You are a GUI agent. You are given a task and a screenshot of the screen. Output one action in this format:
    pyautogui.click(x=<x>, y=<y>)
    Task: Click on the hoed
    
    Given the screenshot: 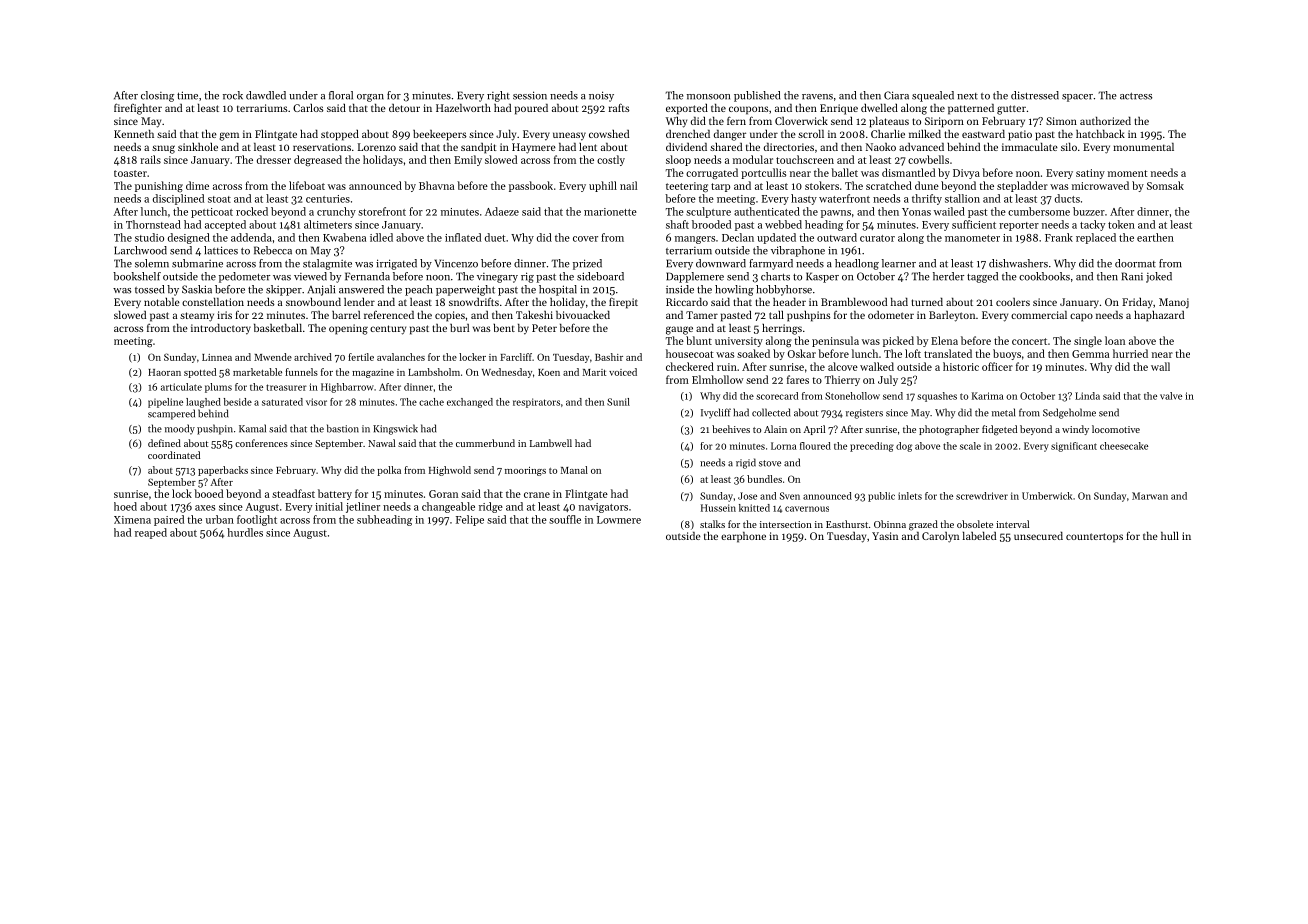 What is the action you would take?
    pyautogui.click(x=125, y=506)
